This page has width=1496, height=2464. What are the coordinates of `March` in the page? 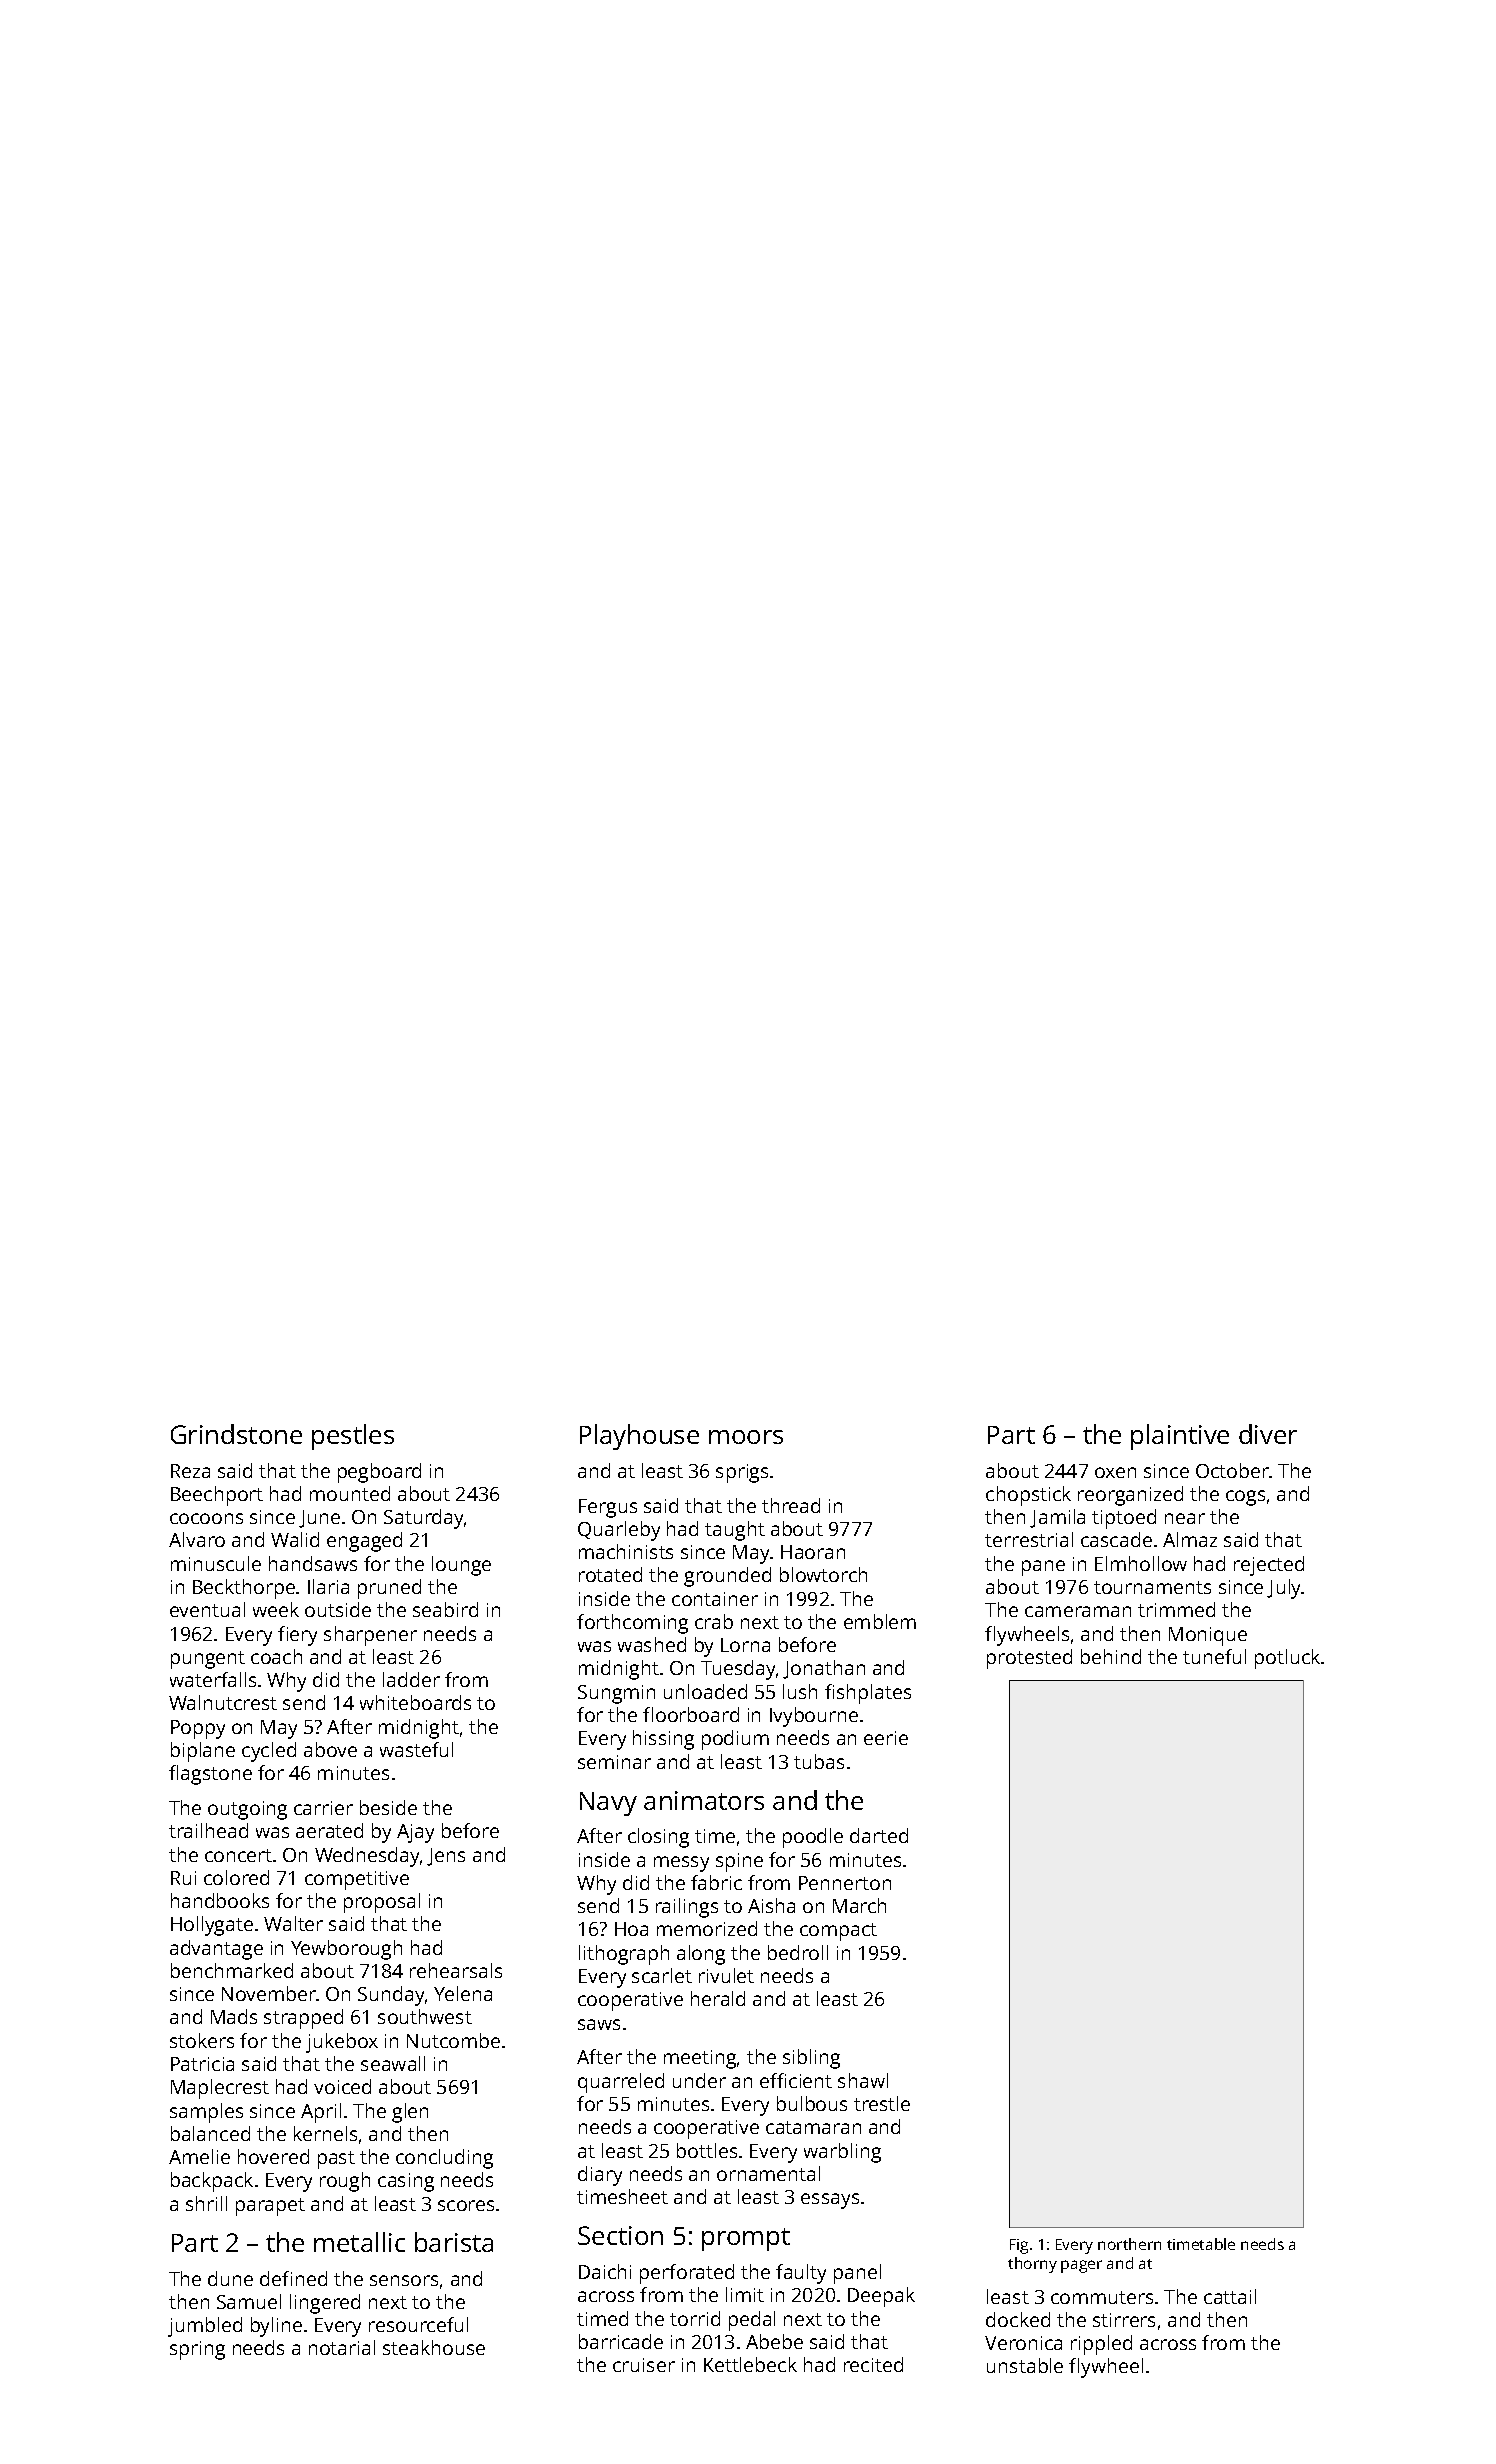 It's located at (859, 1905).
